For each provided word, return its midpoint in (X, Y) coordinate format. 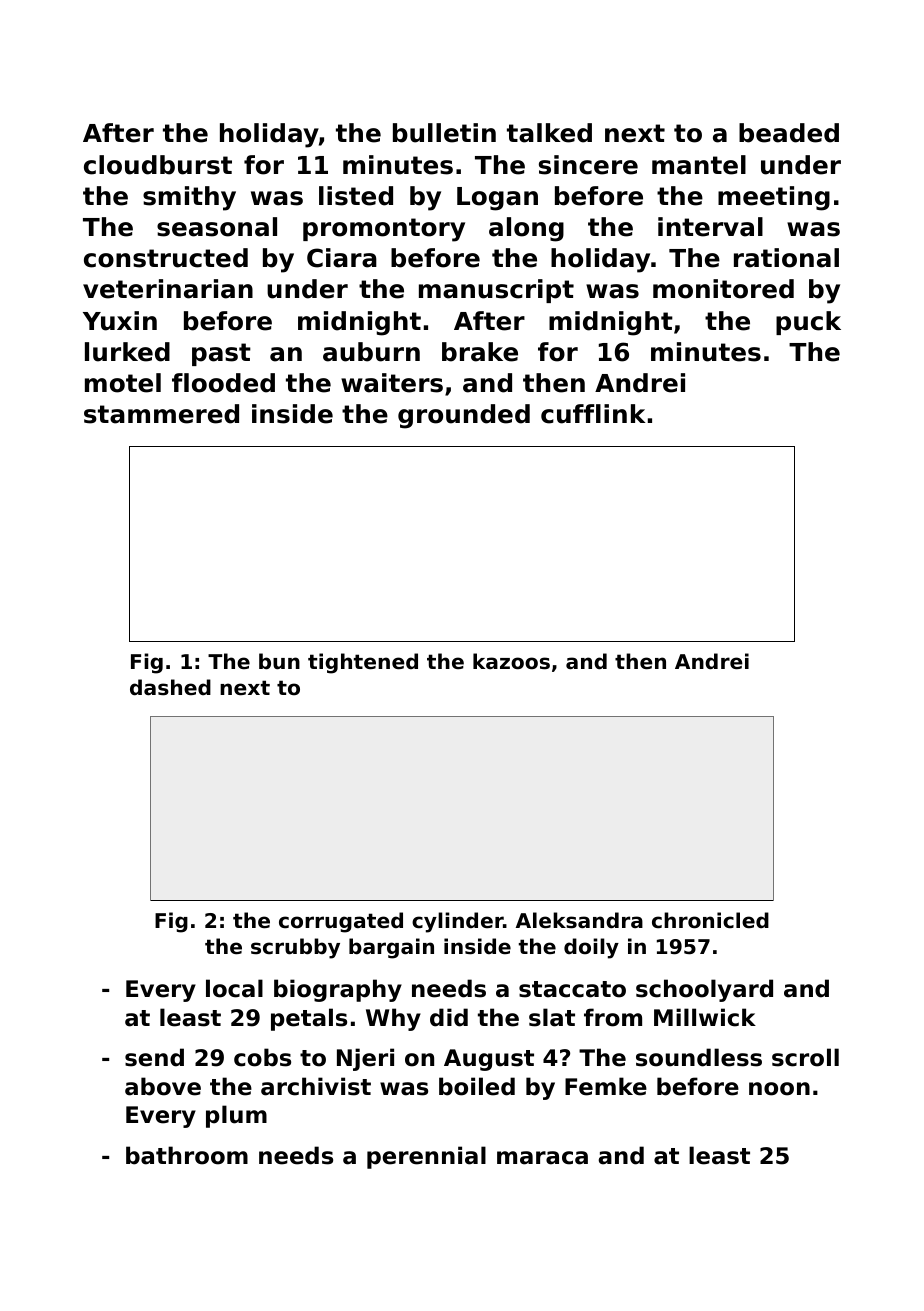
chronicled (710, 920)
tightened (363, 663)
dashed (170, 687)
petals (309, 1019)
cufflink (593, 414)
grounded (464, 416)
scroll (805, 1057)
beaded (789, 133)
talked (549, 133)
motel (123, 383)
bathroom (187, 1155)
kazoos (511, 661)
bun (279, 661)
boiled (477, 1086)
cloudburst (158, 165)
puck (808, 323)
